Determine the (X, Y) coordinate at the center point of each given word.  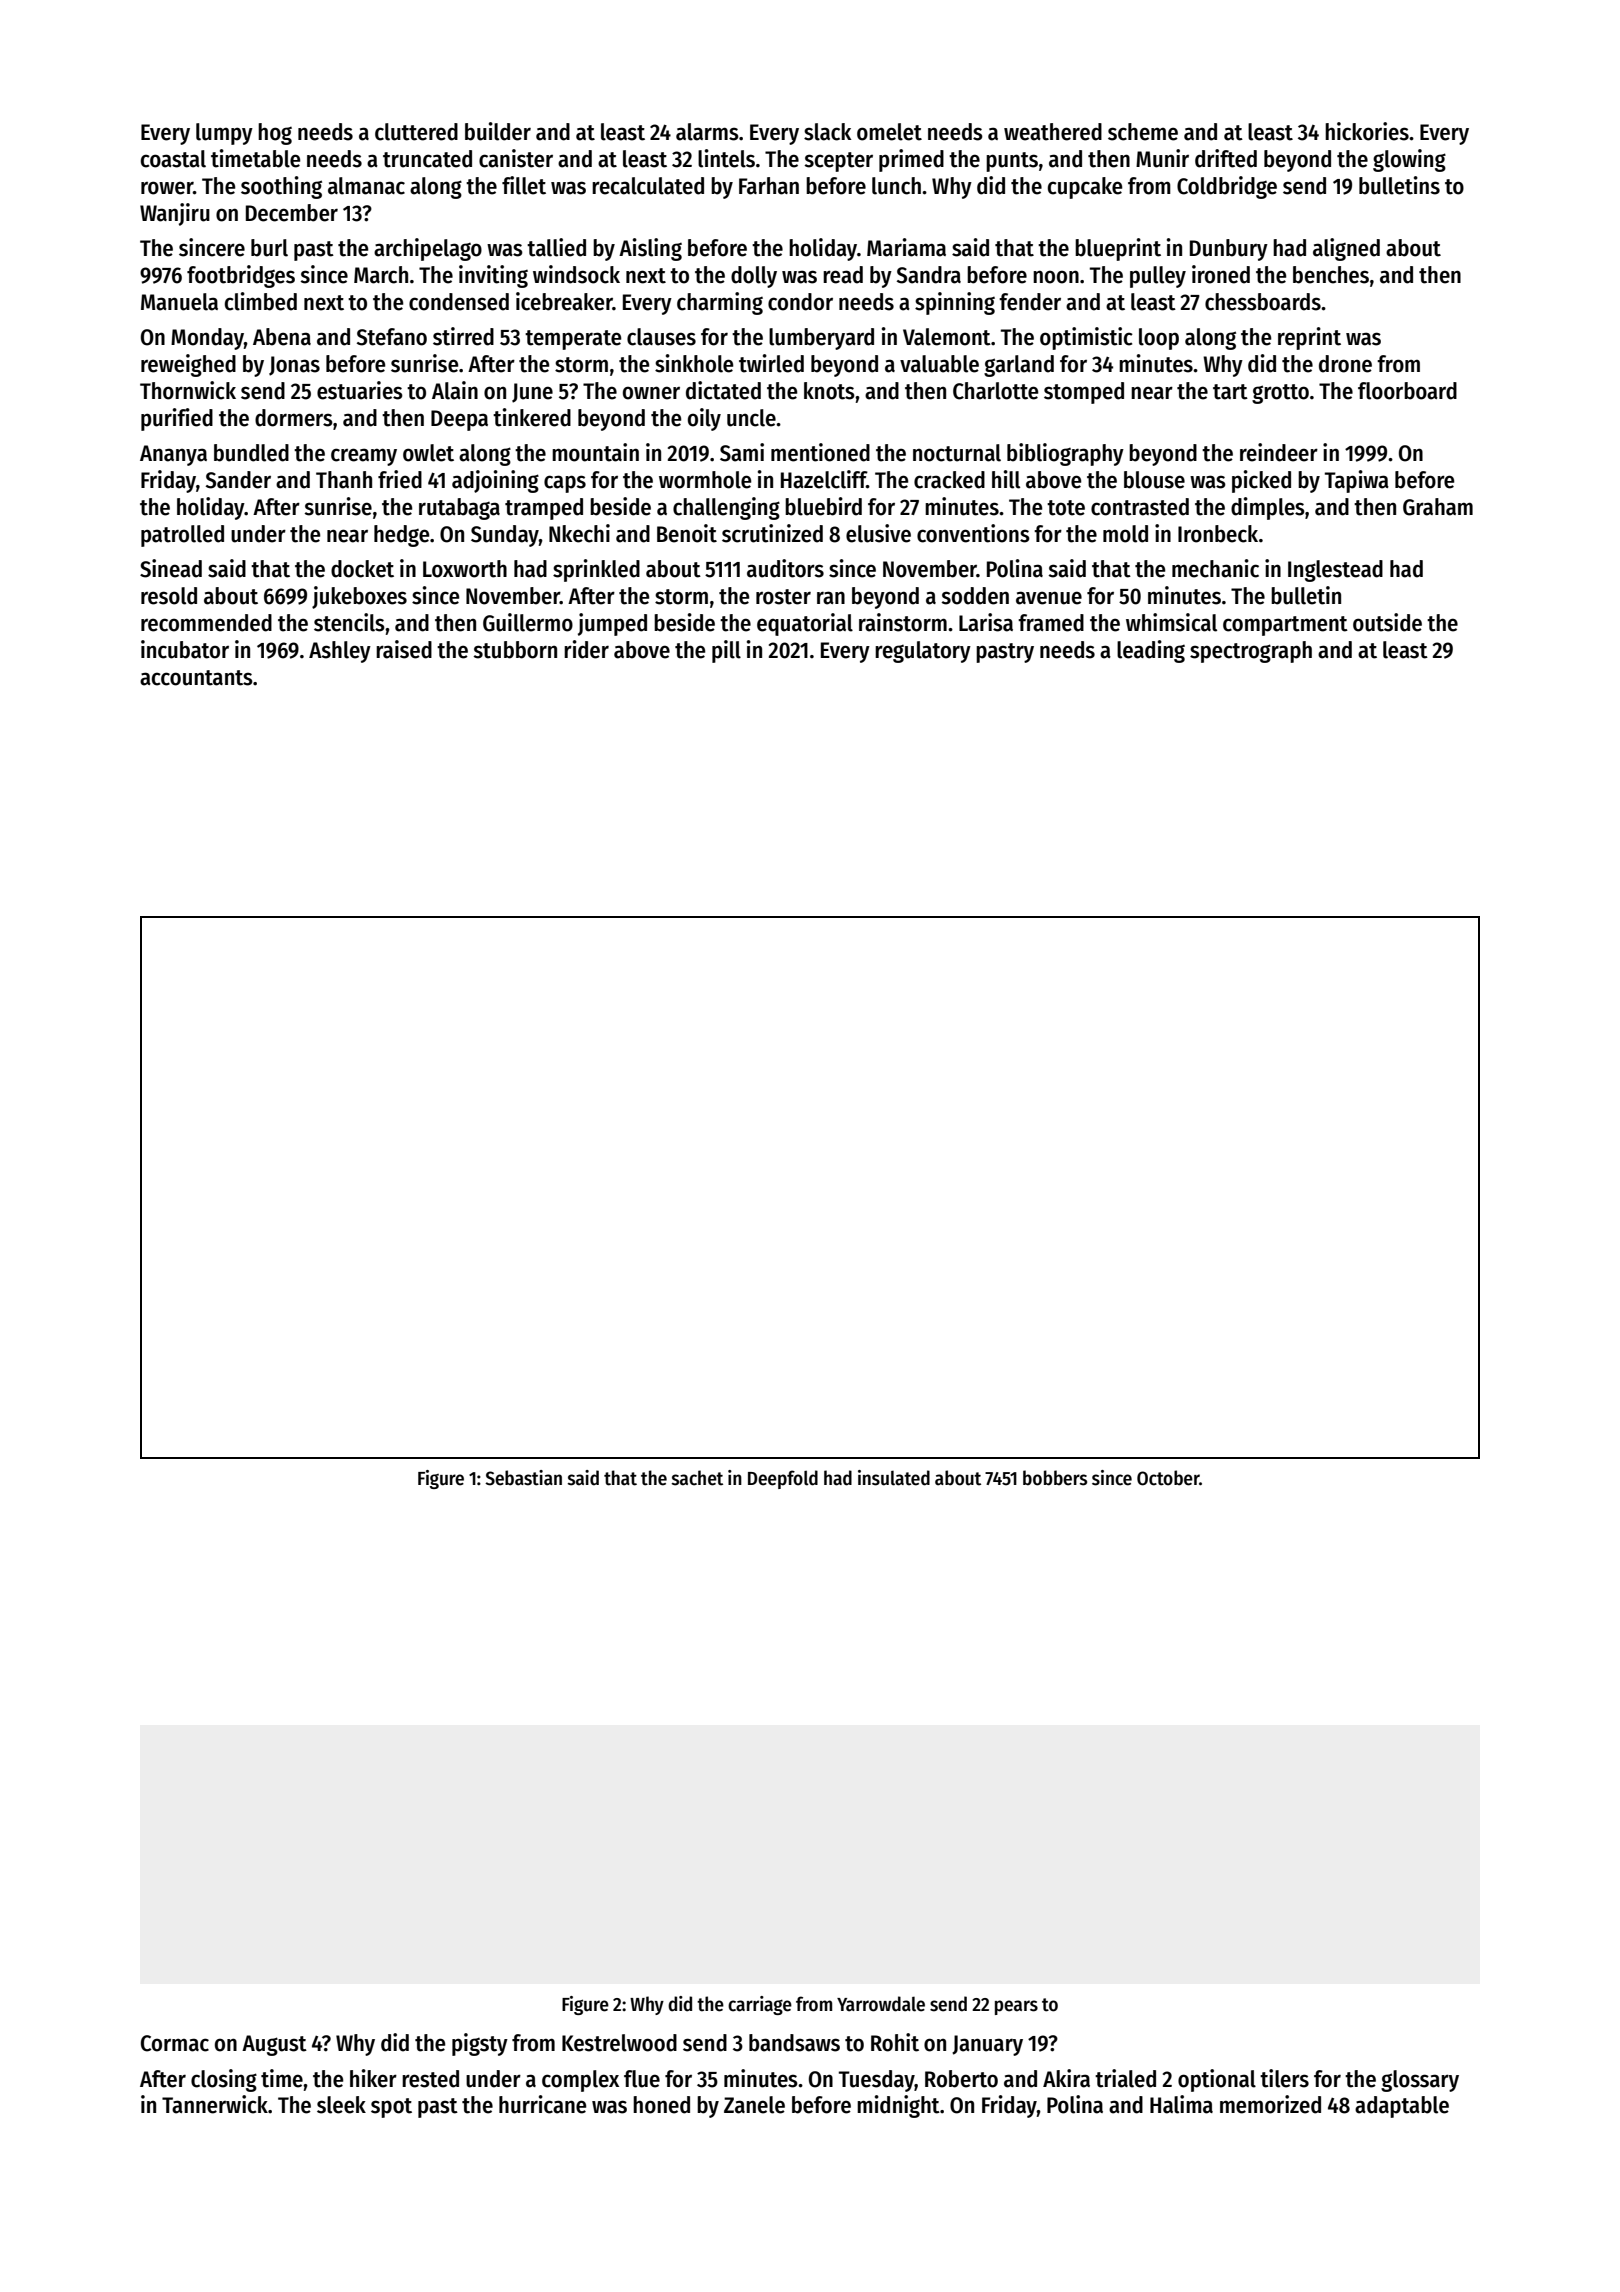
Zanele (754, 2105)
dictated (723, 390)
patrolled (182, 536)
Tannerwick (215, 2104)
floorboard (1407, 391)
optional (1217, 2080)
